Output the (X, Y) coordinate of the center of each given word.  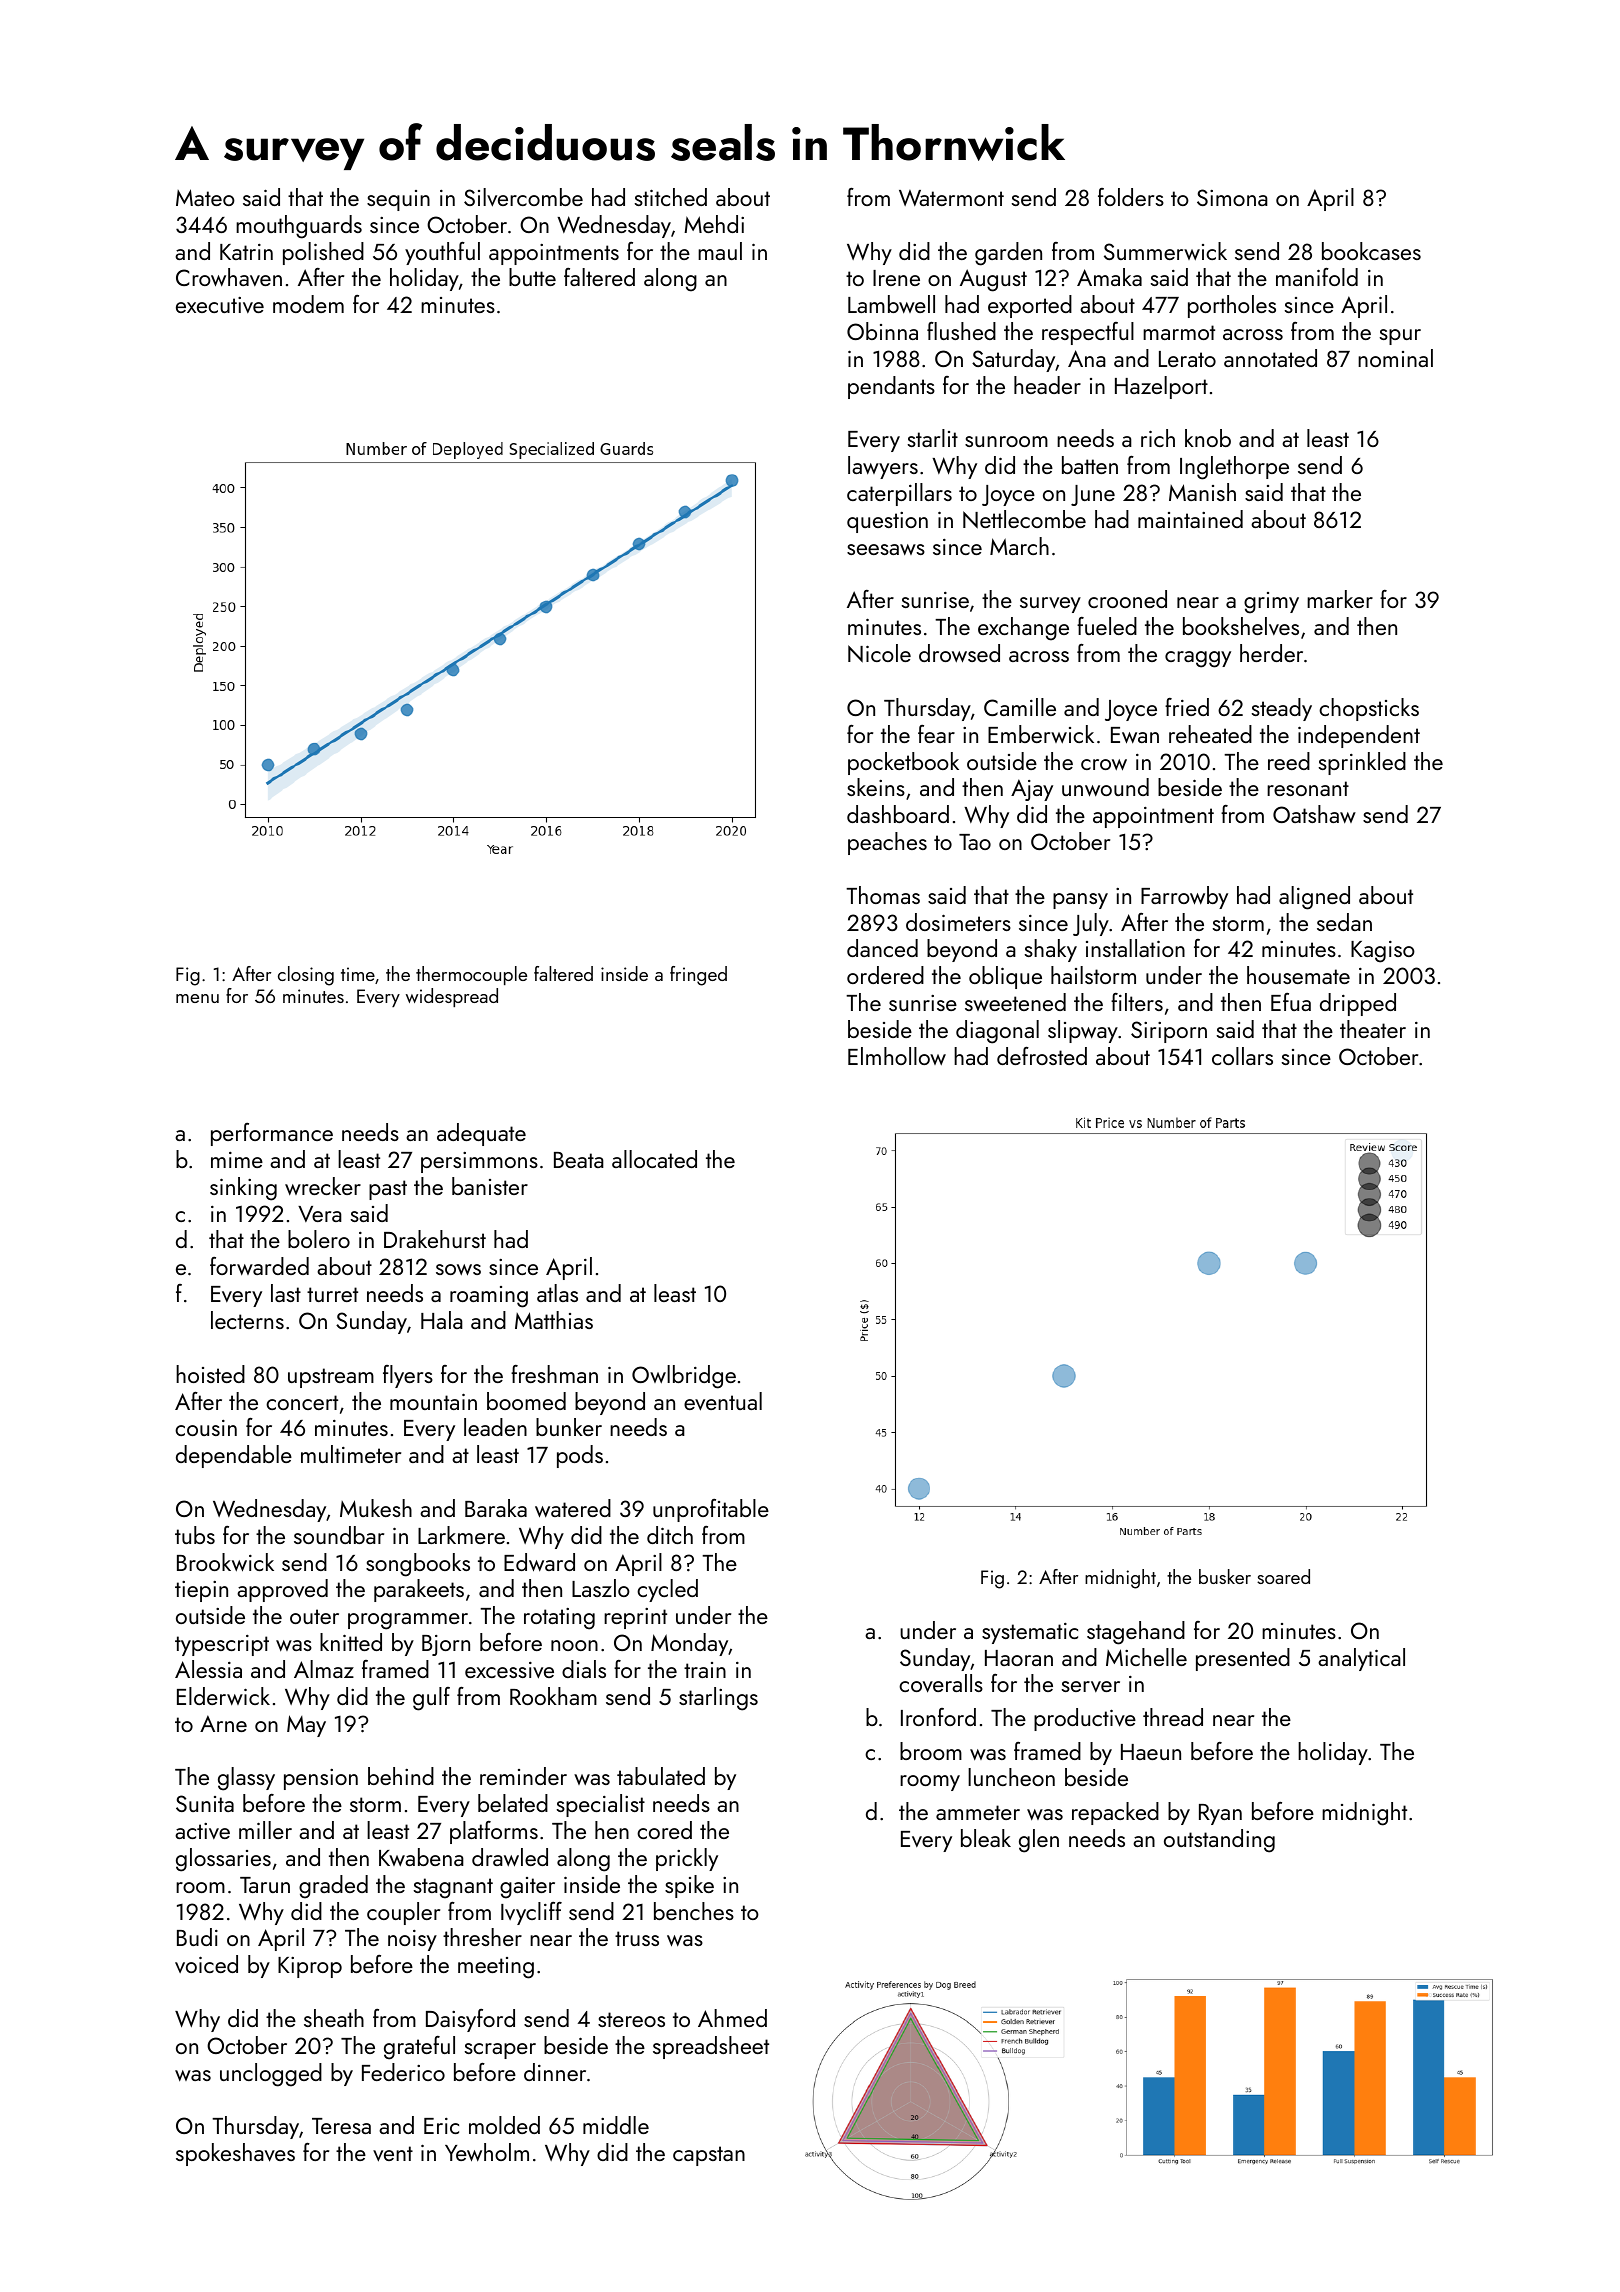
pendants (891, 387)
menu (197, 998)
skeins (876, 787)
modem (308, 304)
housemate (1298, 975)
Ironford (938, 1717)
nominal (1395, 358)
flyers (408, 1376)
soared (1283, 1576)
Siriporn (1169, 1032)
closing (306, 976)
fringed (698, 976)
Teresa (341, 2126)
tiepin (201, 1591)
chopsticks (1369, 709)
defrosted (1042, 1056)
